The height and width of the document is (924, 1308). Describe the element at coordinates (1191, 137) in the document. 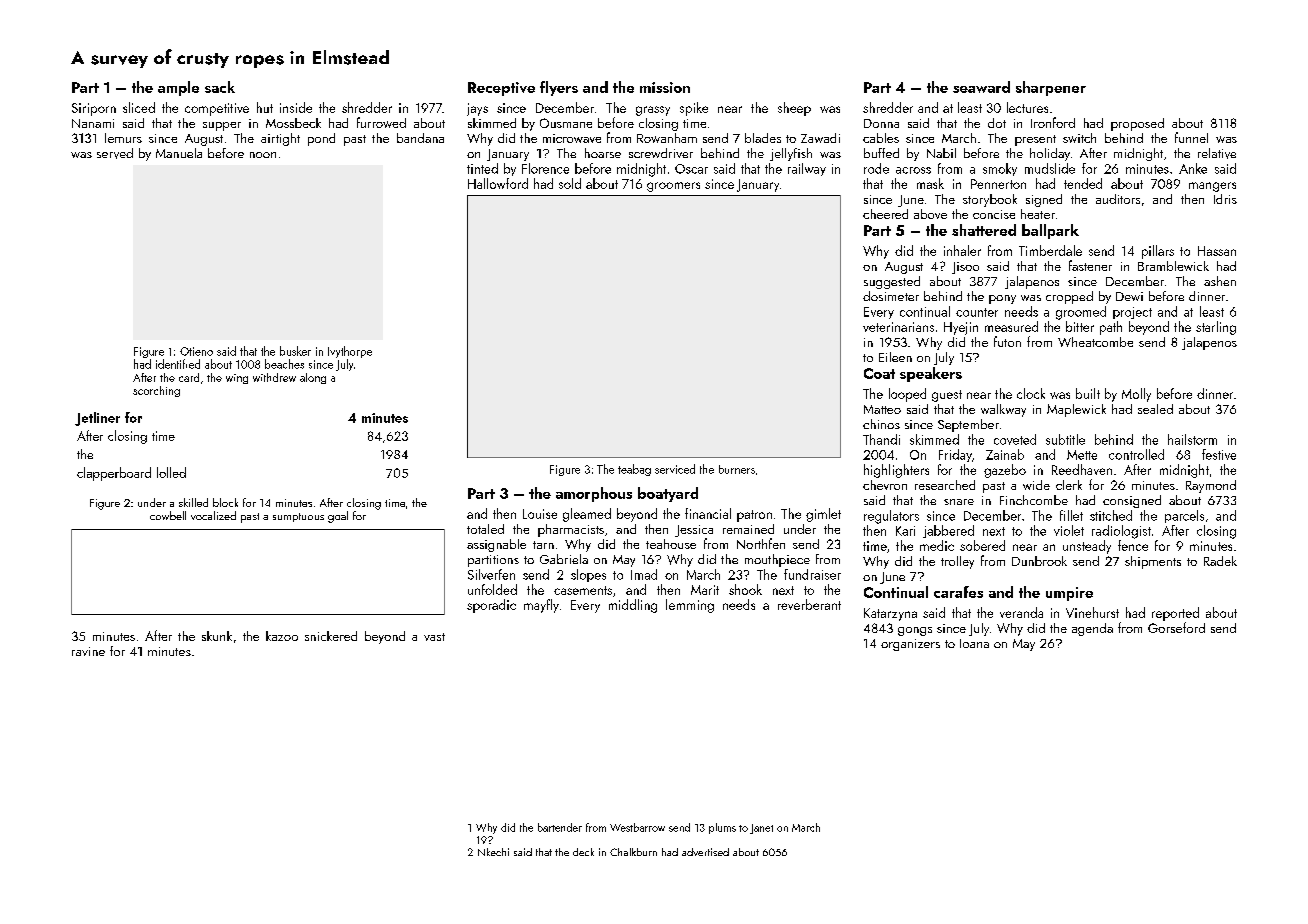

I see `funnel` at that location.
